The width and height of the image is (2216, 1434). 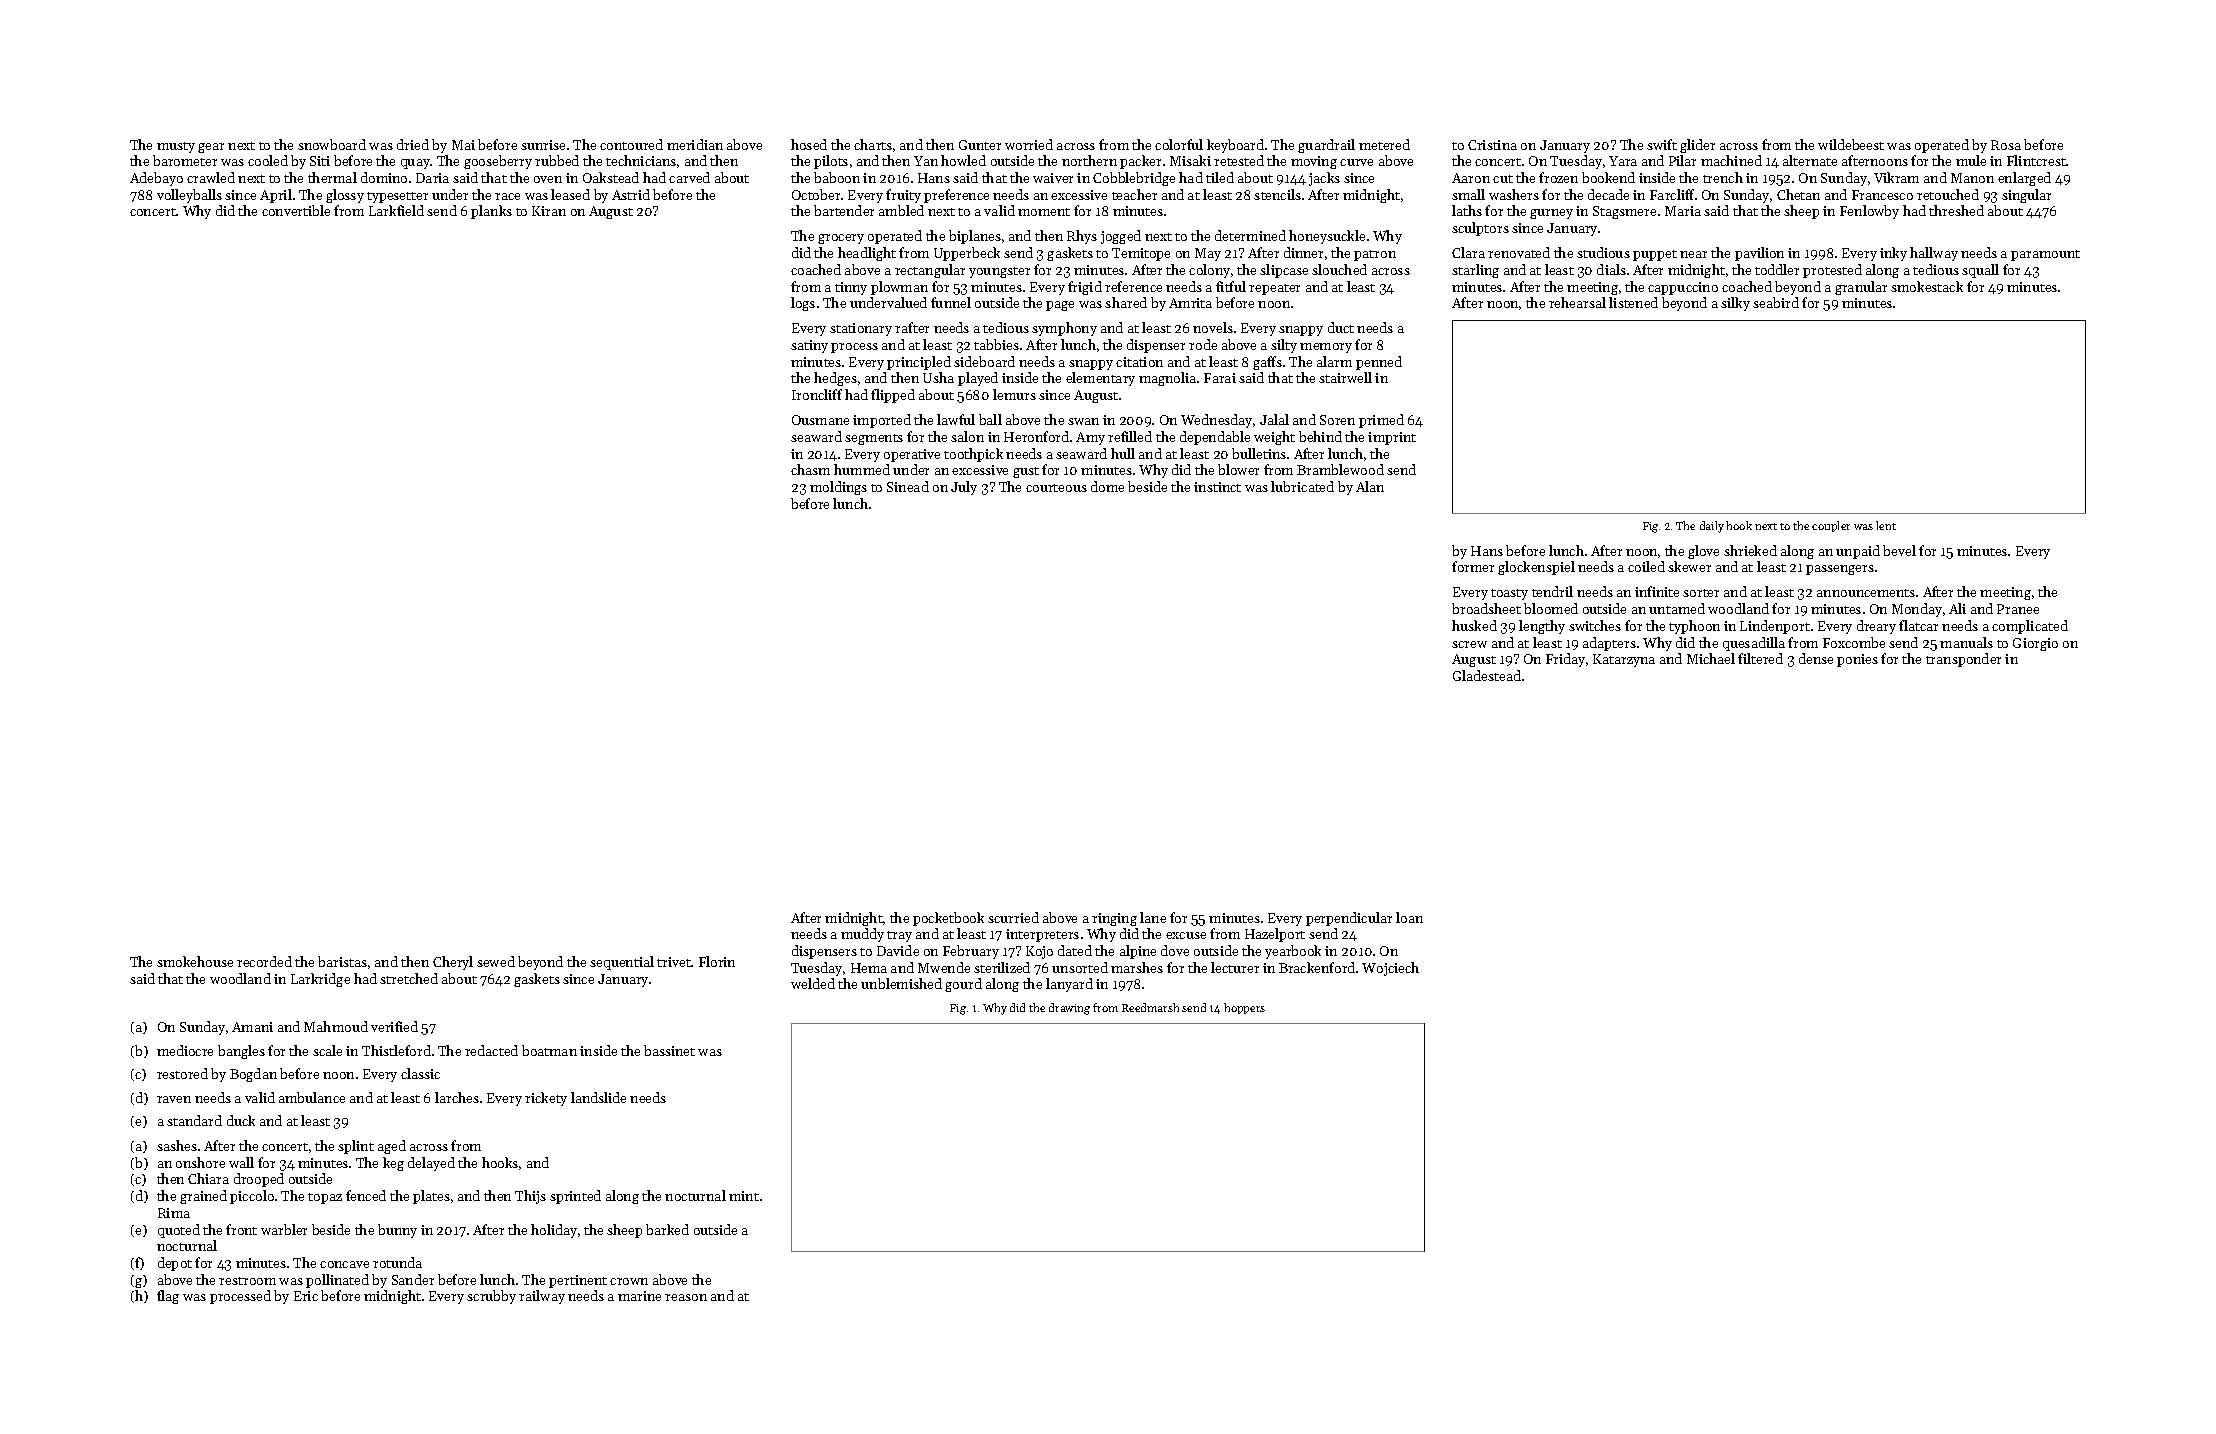 What do you see at coordinates (203, 1197) in the image?
I see `grained` at bounding box center [203, 1197].
